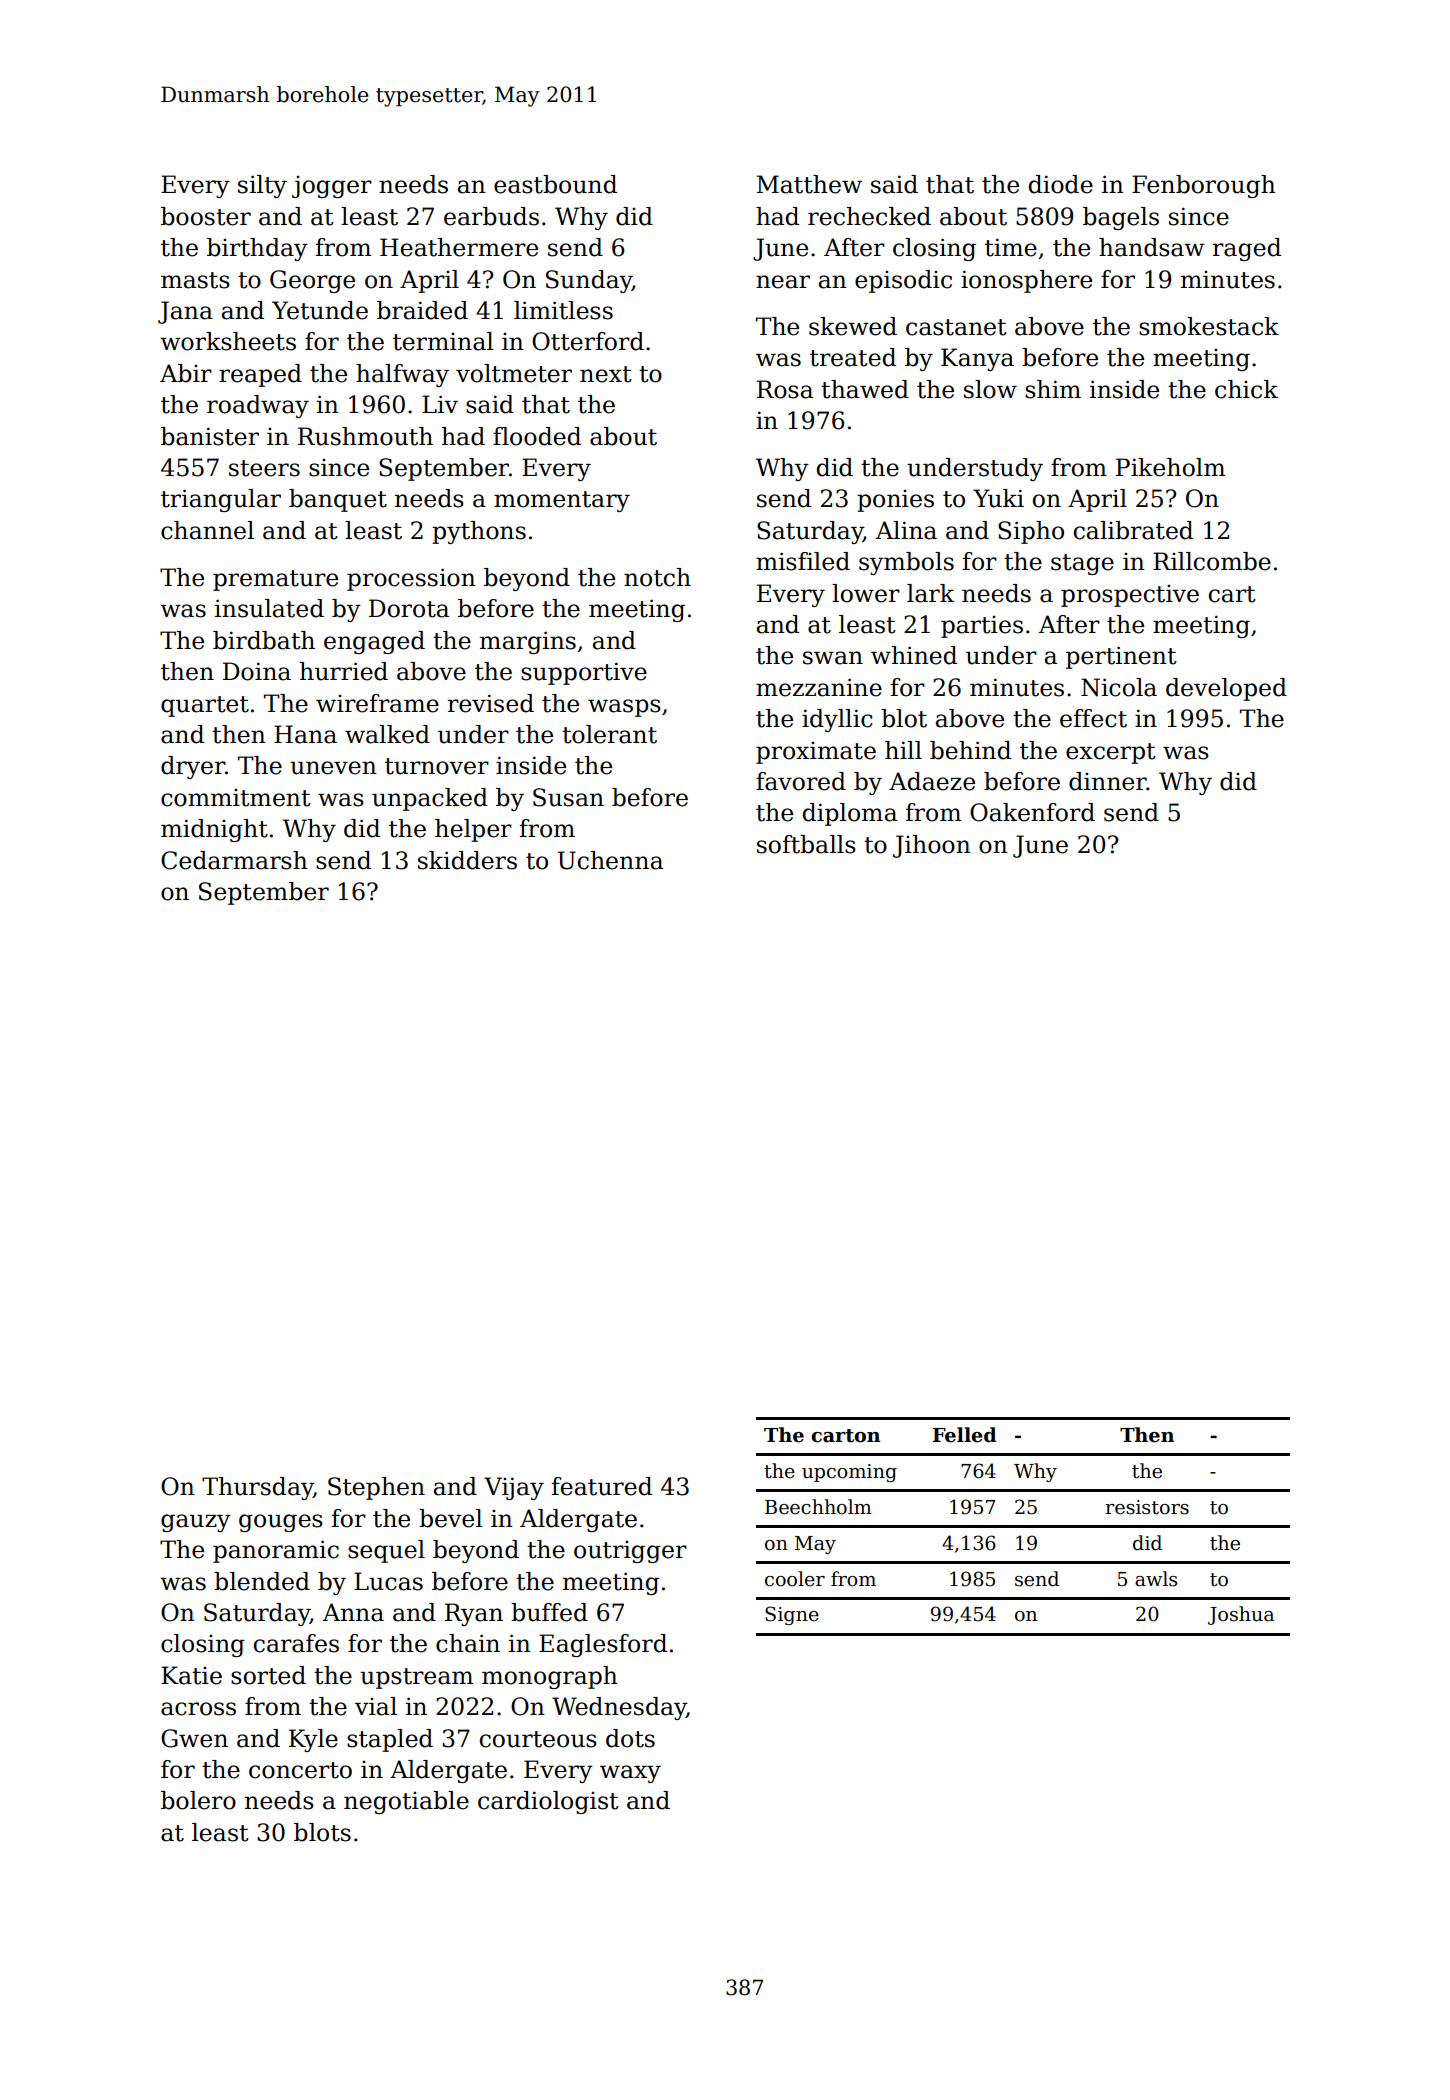 The height and width of the page is (2100, 1450). I want to click on eastbound, so click(555, 184).
